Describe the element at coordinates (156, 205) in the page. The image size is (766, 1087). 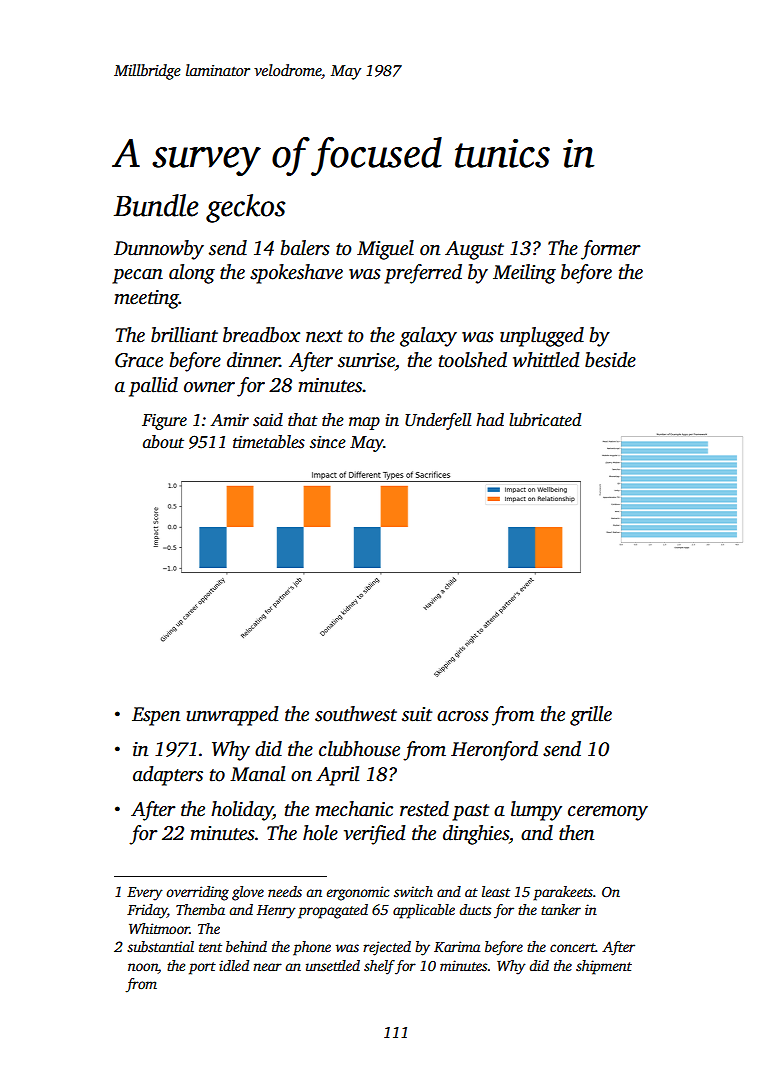
I see `Bundle` at that location.
